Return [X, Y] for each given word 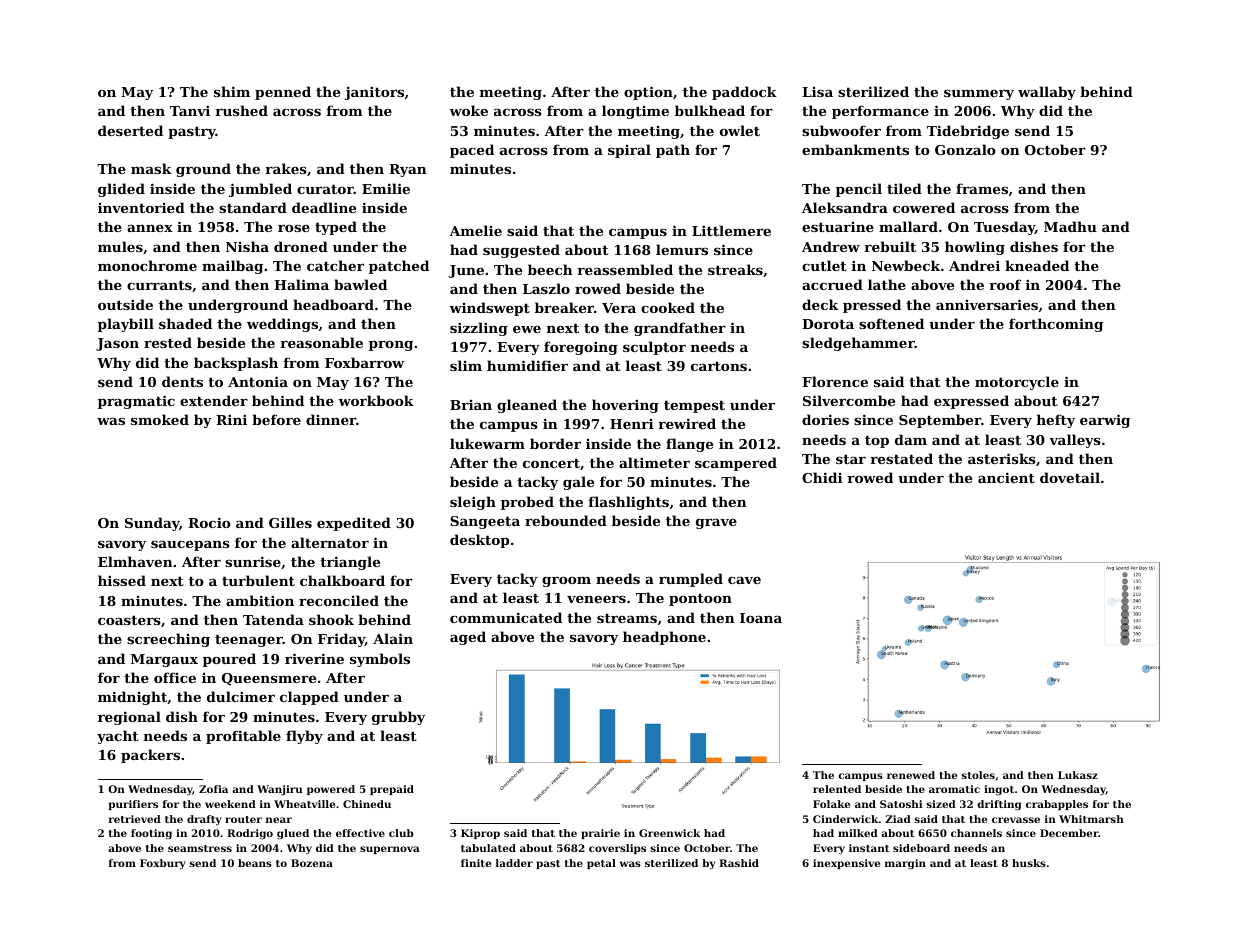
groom [566, 582]
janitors [374, 93]
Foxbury [163, 864]
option [648, 93]
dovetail [1070, 477]
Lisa [817, 92]
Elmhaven [135, 561]
